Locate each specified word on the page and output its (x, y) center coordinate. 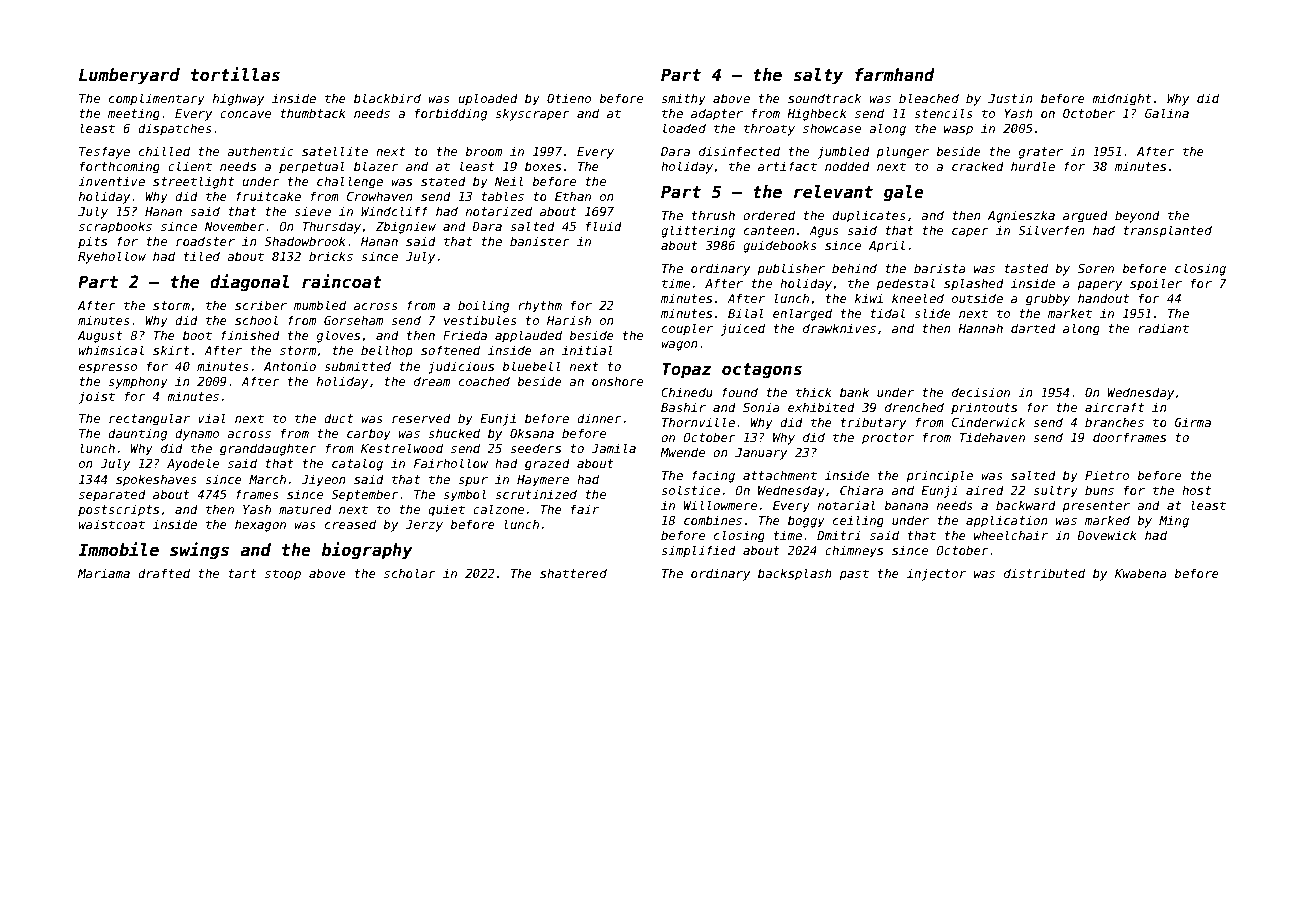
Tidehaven (992, 437)
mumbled (320, 305)
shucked (454, 433)
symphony (138, 382)
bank (854, 392)
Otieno (569, 98)
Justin (1010, 98)
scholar (410, 573)
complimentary (157, 99)
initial (587, 350)
